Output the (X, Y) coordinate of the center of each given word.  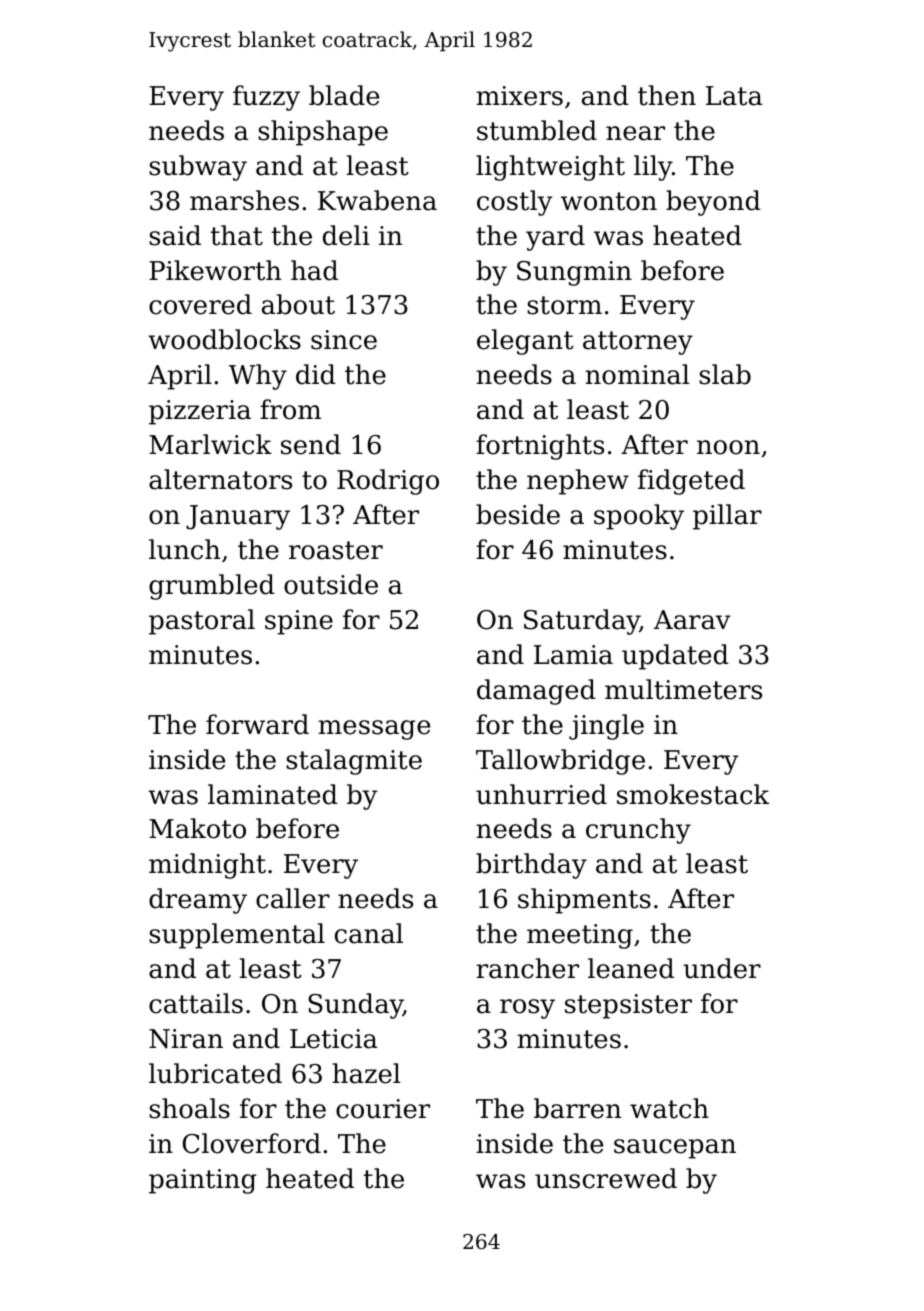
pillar (727, 517)
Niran (186, 1039)
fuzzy (266, 98)
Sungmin (574, 273)
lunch (184, 549)
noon (728, 447)
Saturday (582, 622)
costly (515, 203)
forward (257, 724)
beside (518, 514)
